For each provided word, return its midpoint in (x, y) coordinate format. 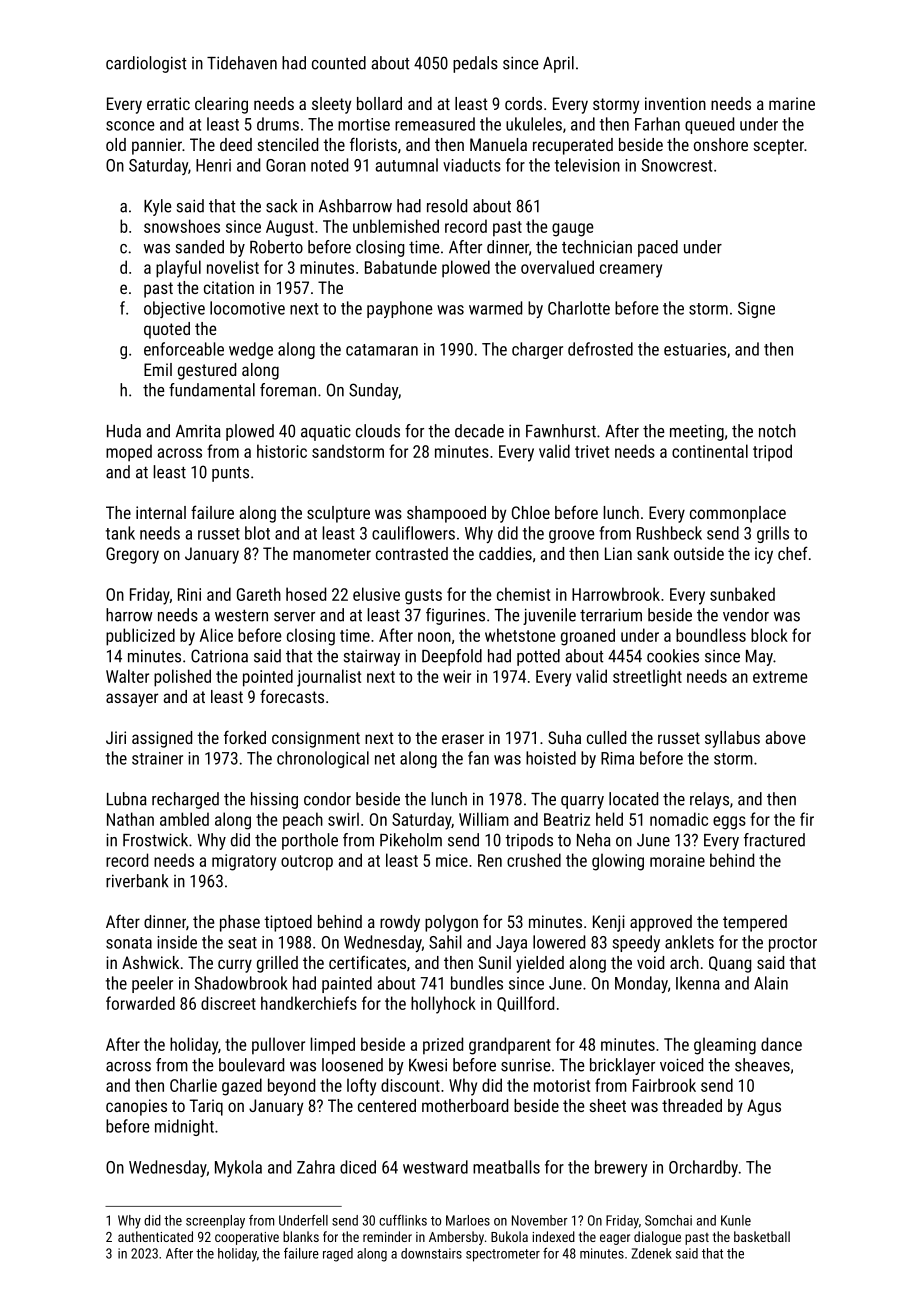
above (785, 737)
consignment (316, 739)
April (558, 64)
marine (792, 103)
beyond (291, 1087)
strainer (157, 758)
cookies (673, 656)
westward (435, 1167)
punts (230, 474)
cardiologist (146, 64)
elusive (376, 594)
